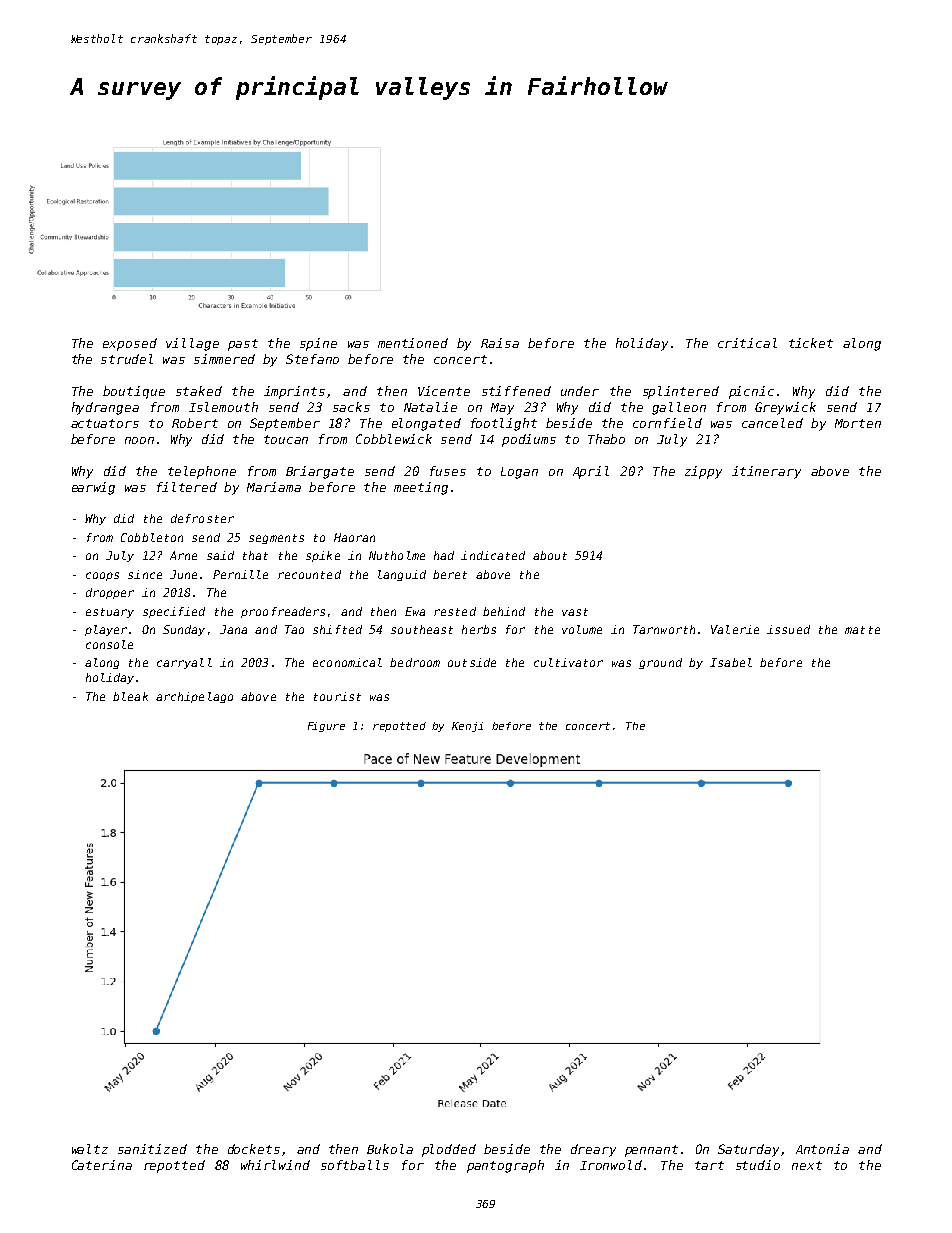 The height and width of the image is (1233, 952). What do you see at coordinates (243, 345) in the image?
I see `past` at bounding box center [243, 345].
